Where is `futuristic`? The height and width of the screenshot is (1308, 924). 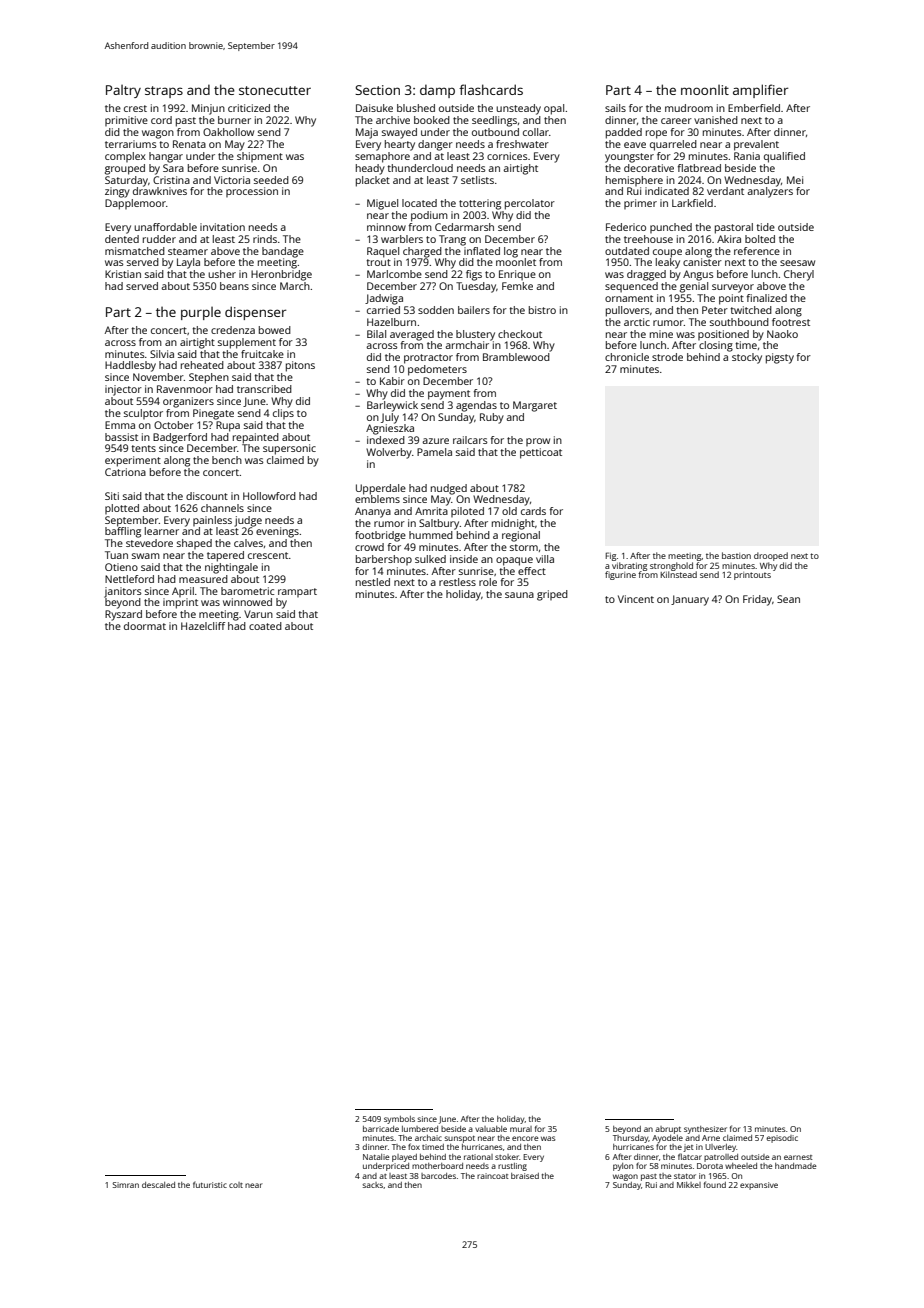
futuristic is located at coordinates (210, 1185).
